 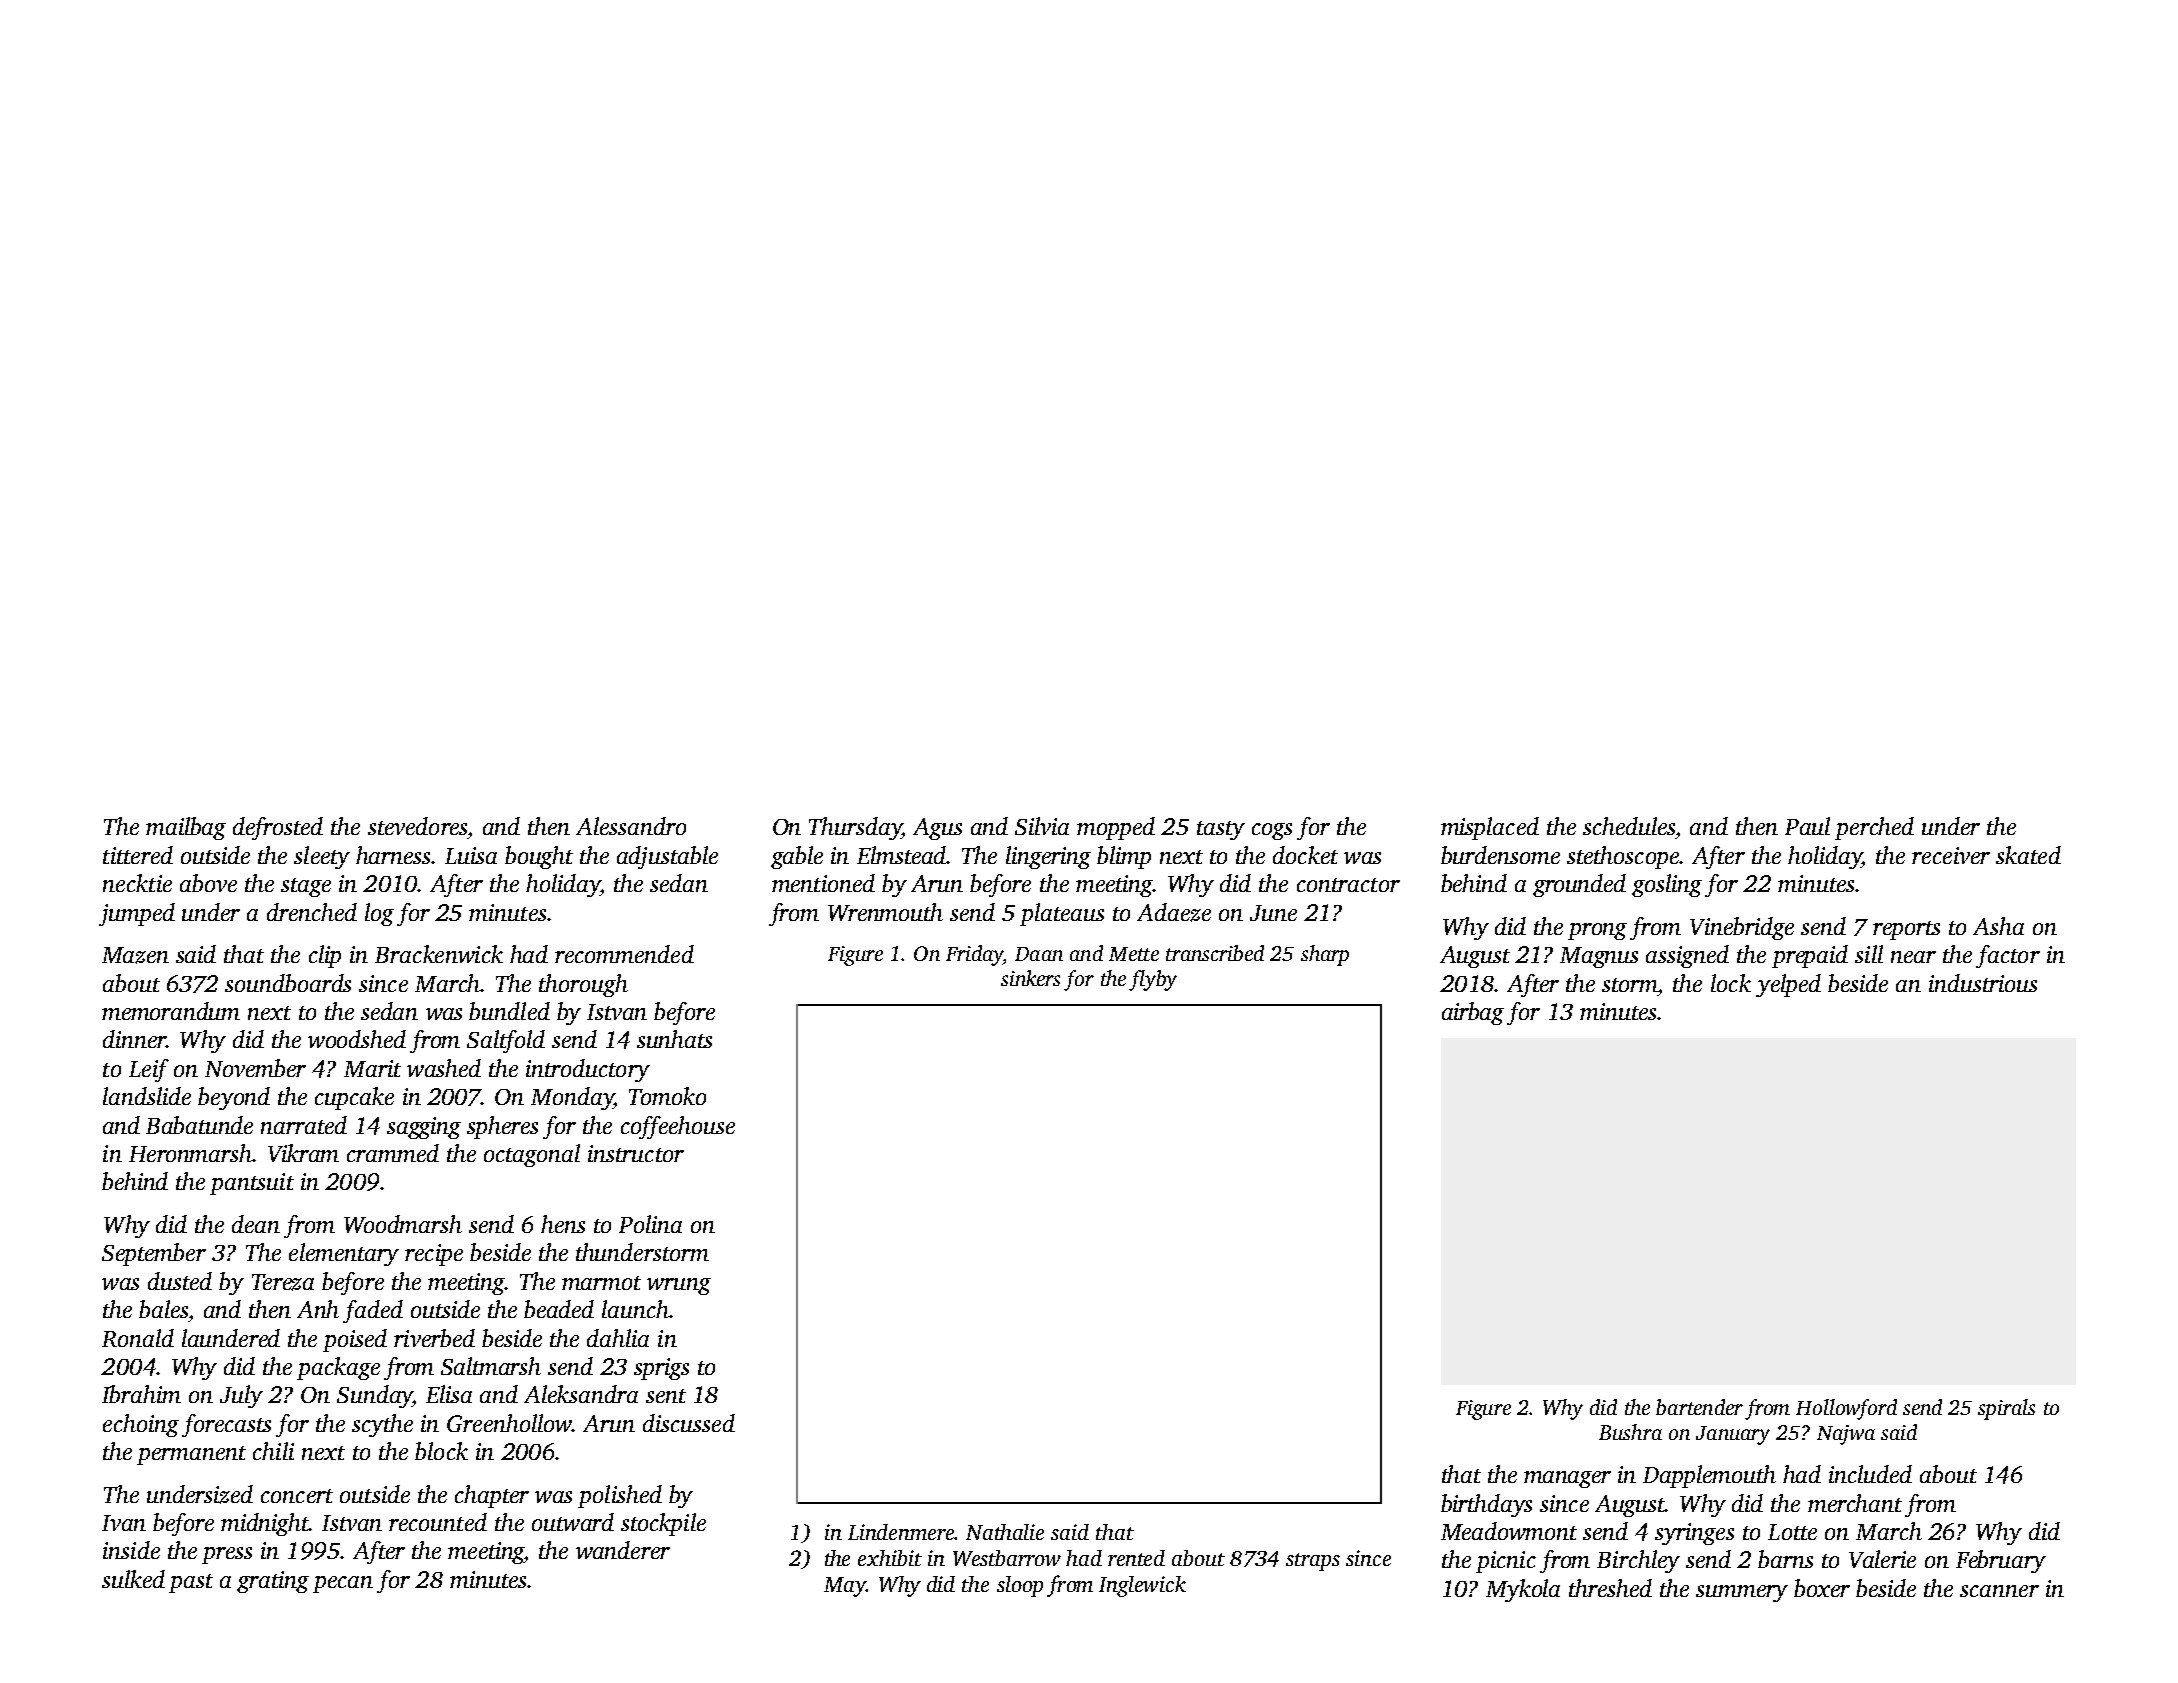 I want to click on narrated, so click(x=304, y=1125).
